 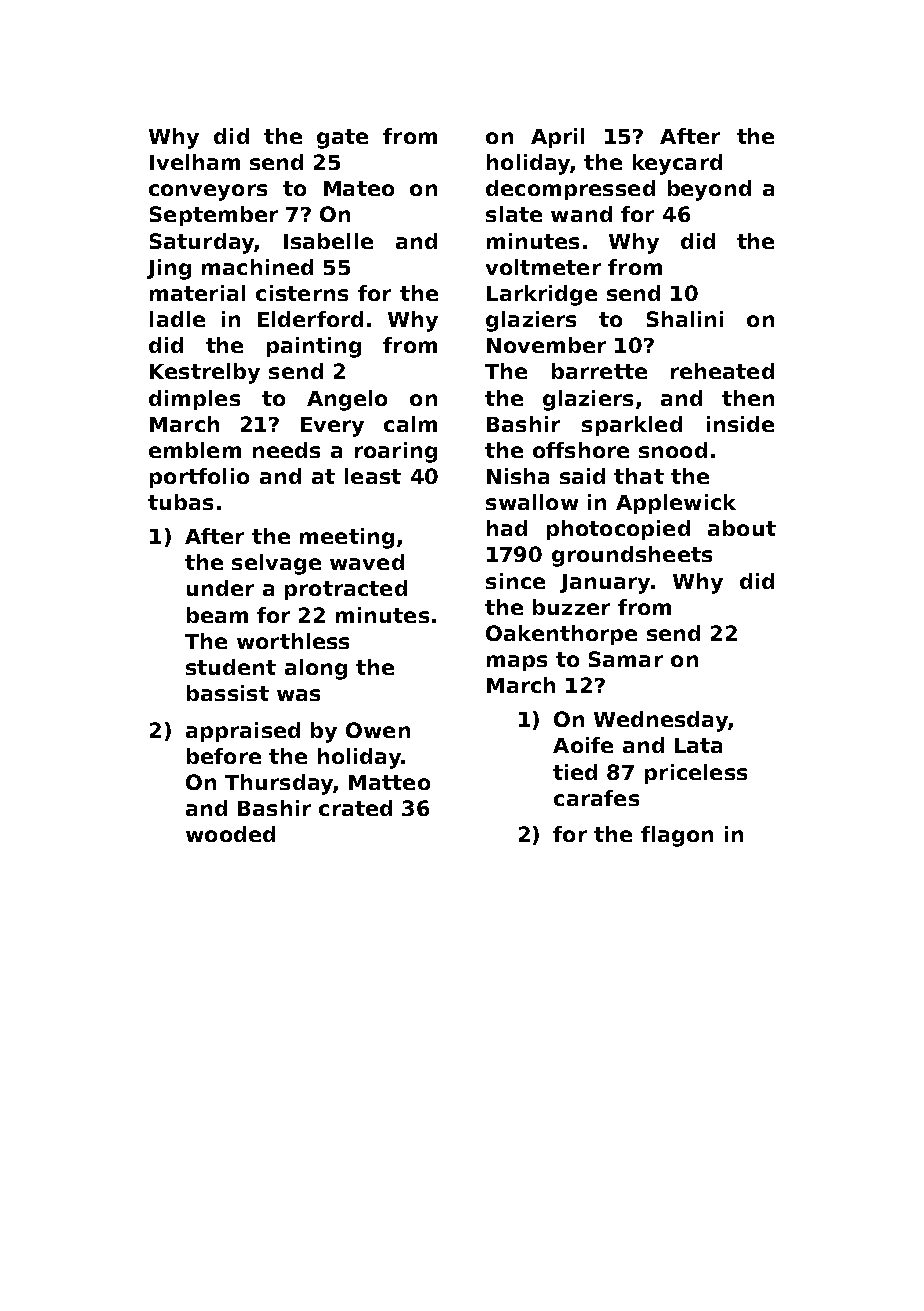 What do you see at coordinates (202, 243) in the document?
I see `Saturday` at bounding box center [202, 243].
